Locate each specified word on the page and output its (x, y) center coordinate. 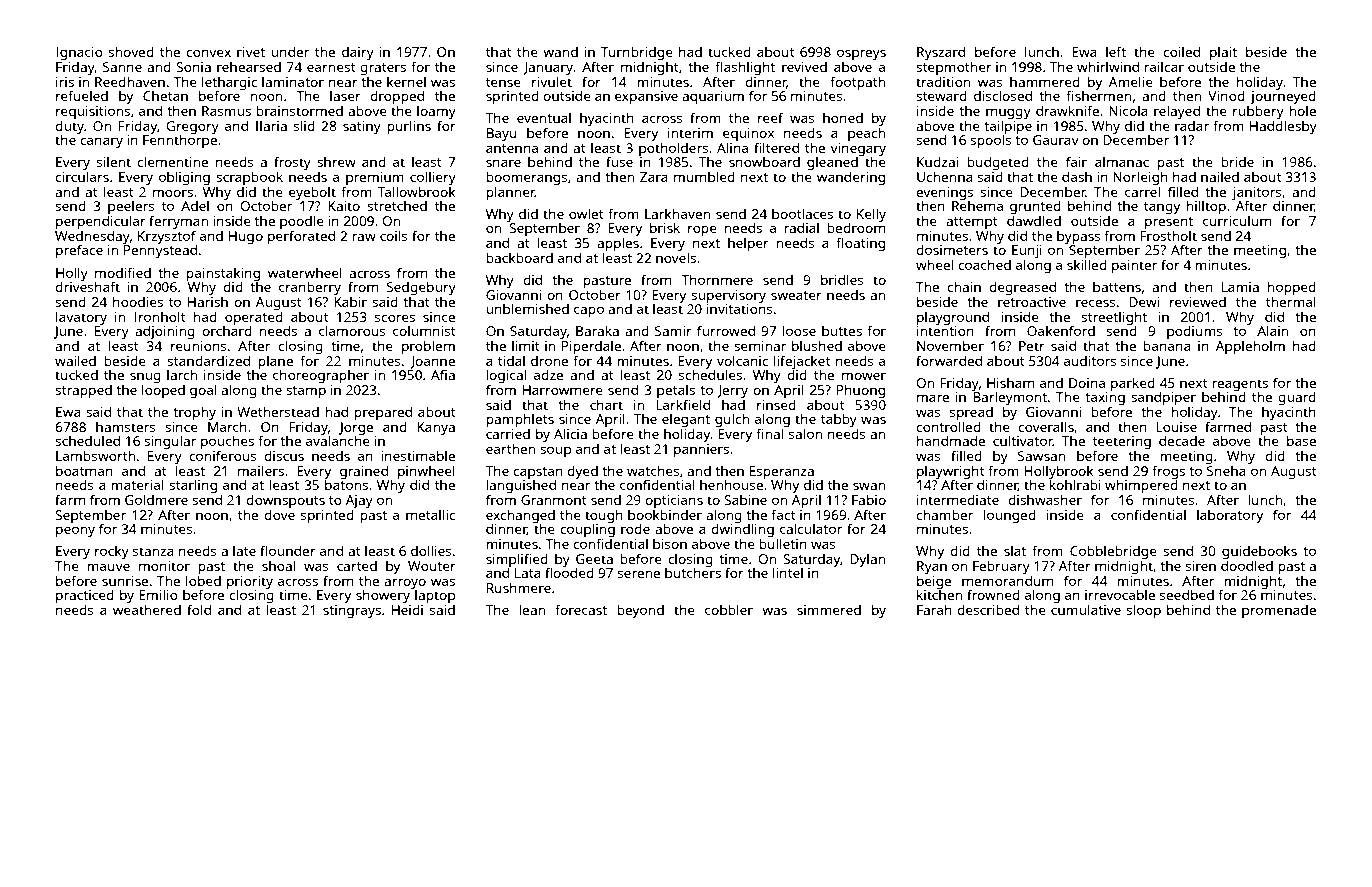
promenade (1279, 611)
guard (1297, 398)
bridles (842, 279)
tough (604, 517)
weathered (147, 610)
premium (375, 178)
